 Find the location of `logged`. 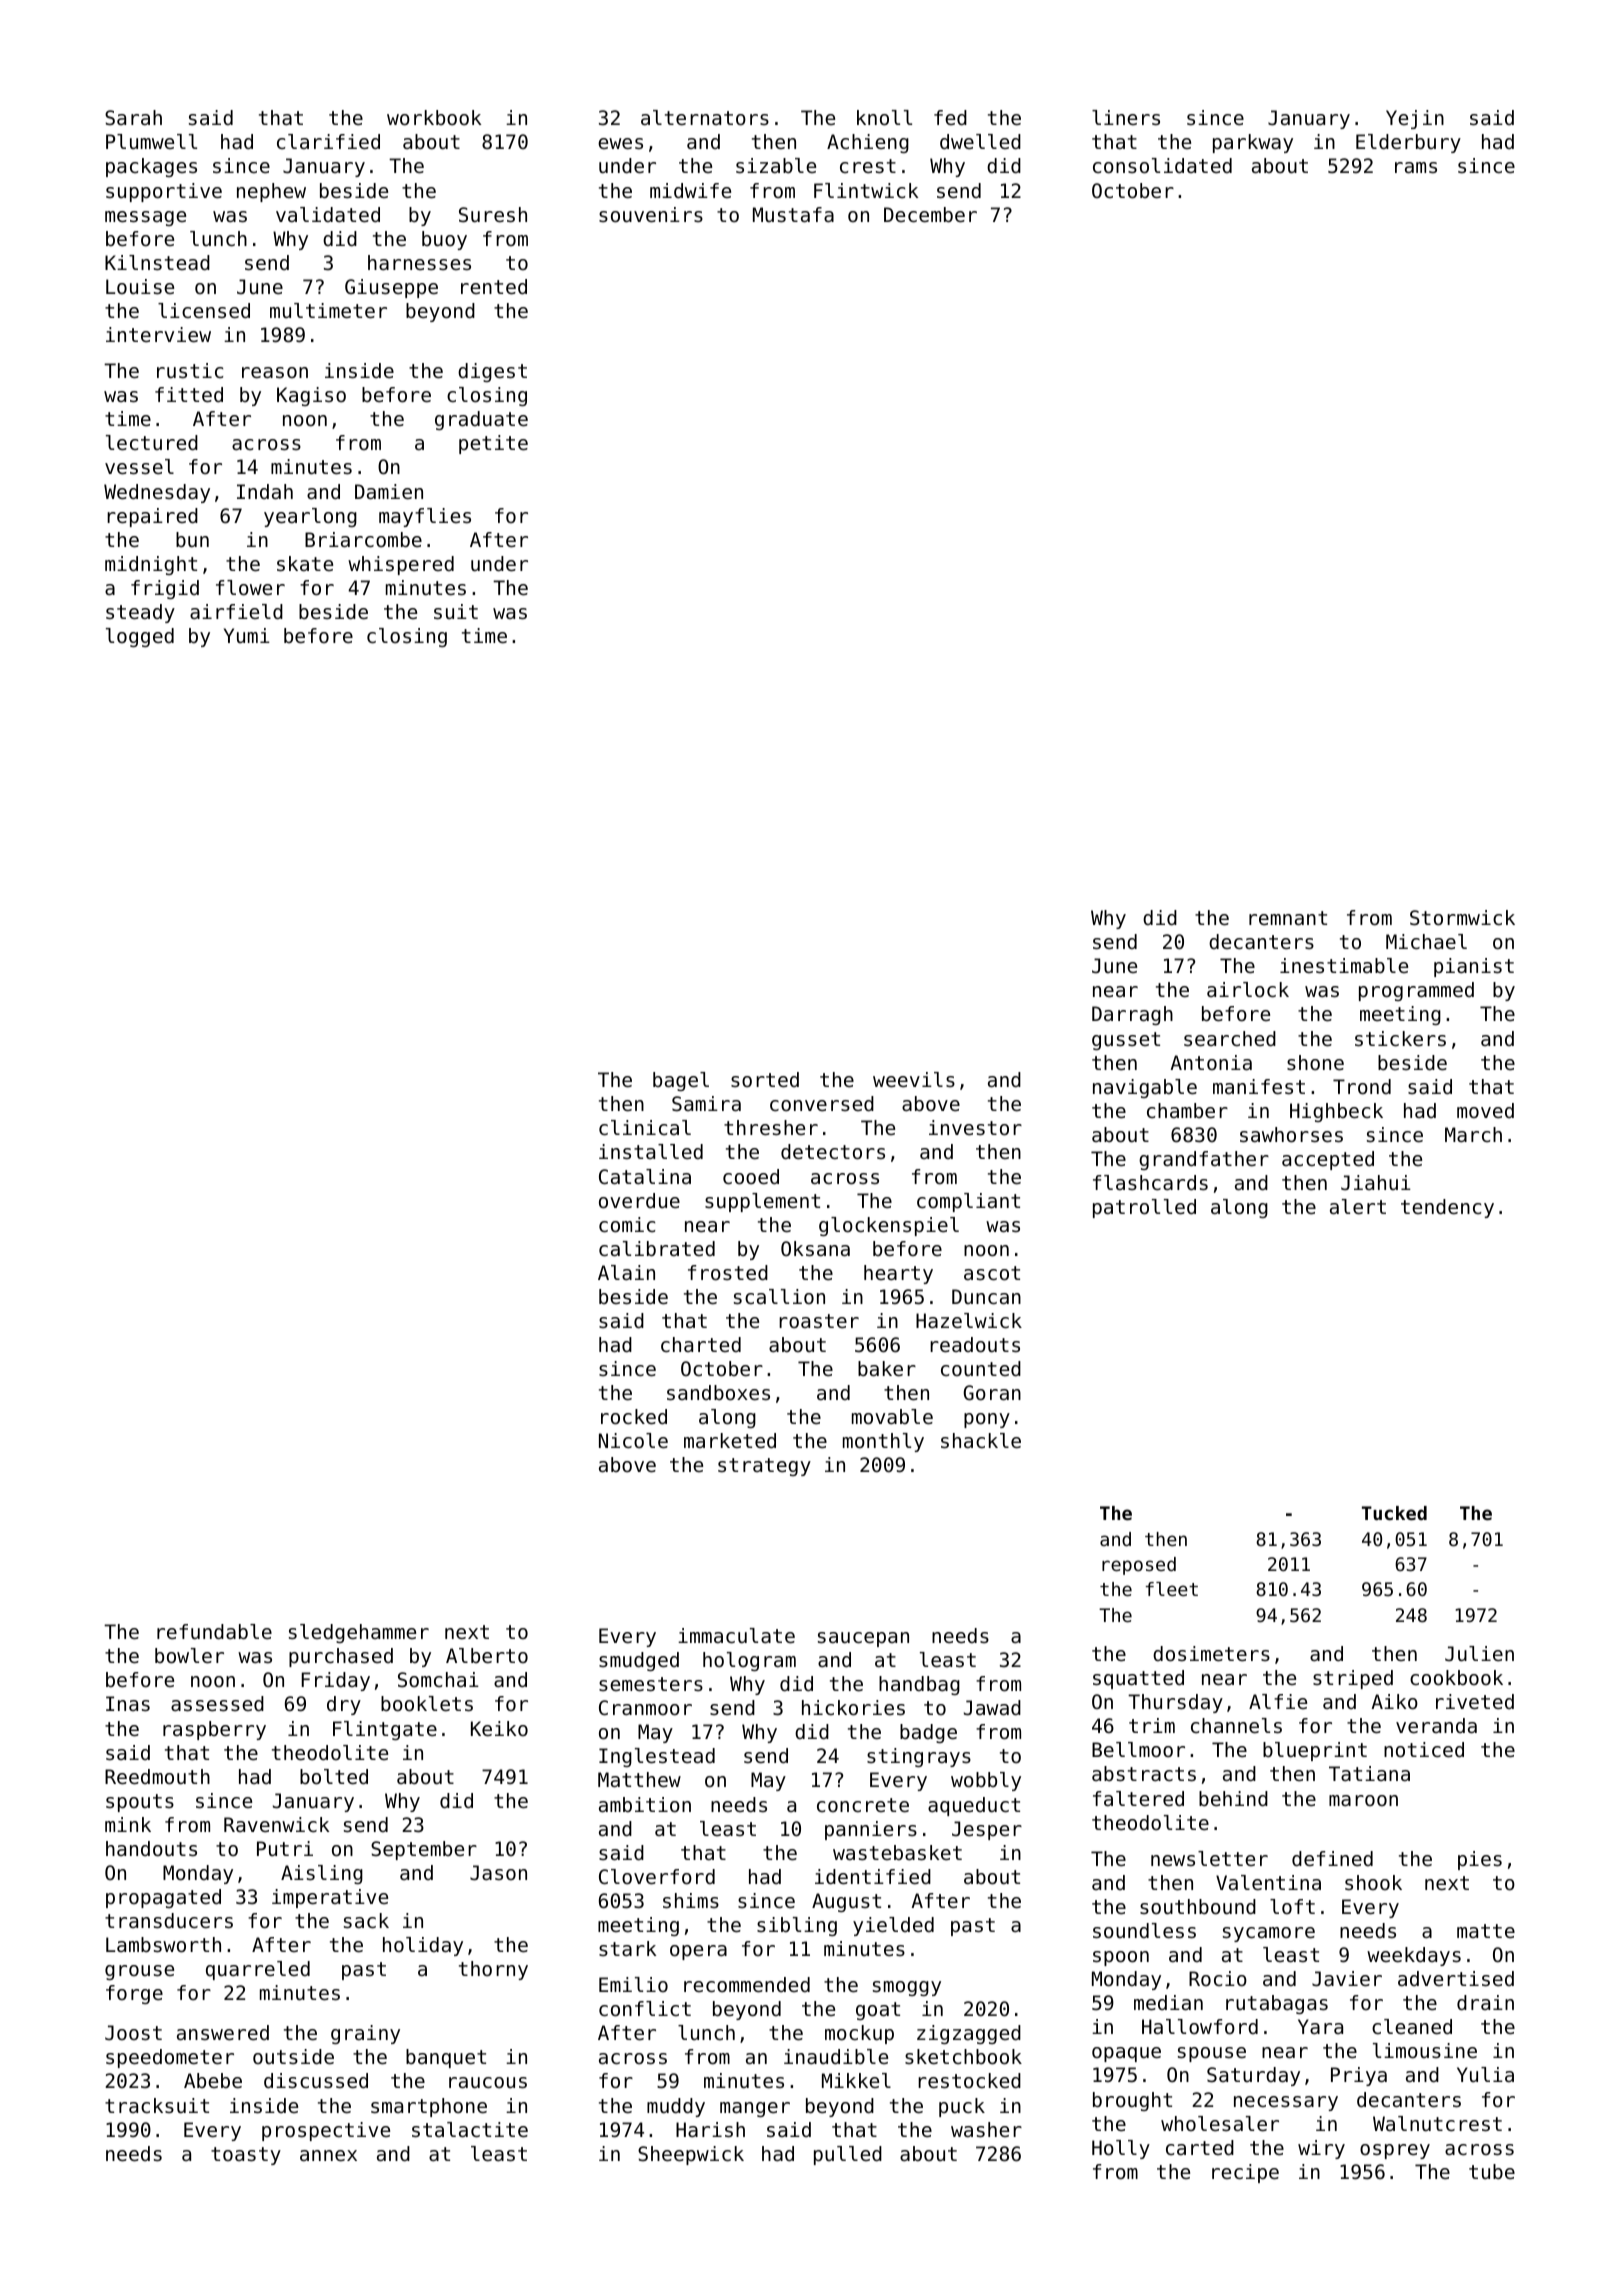

logged is located at coordinates (140, 637).
